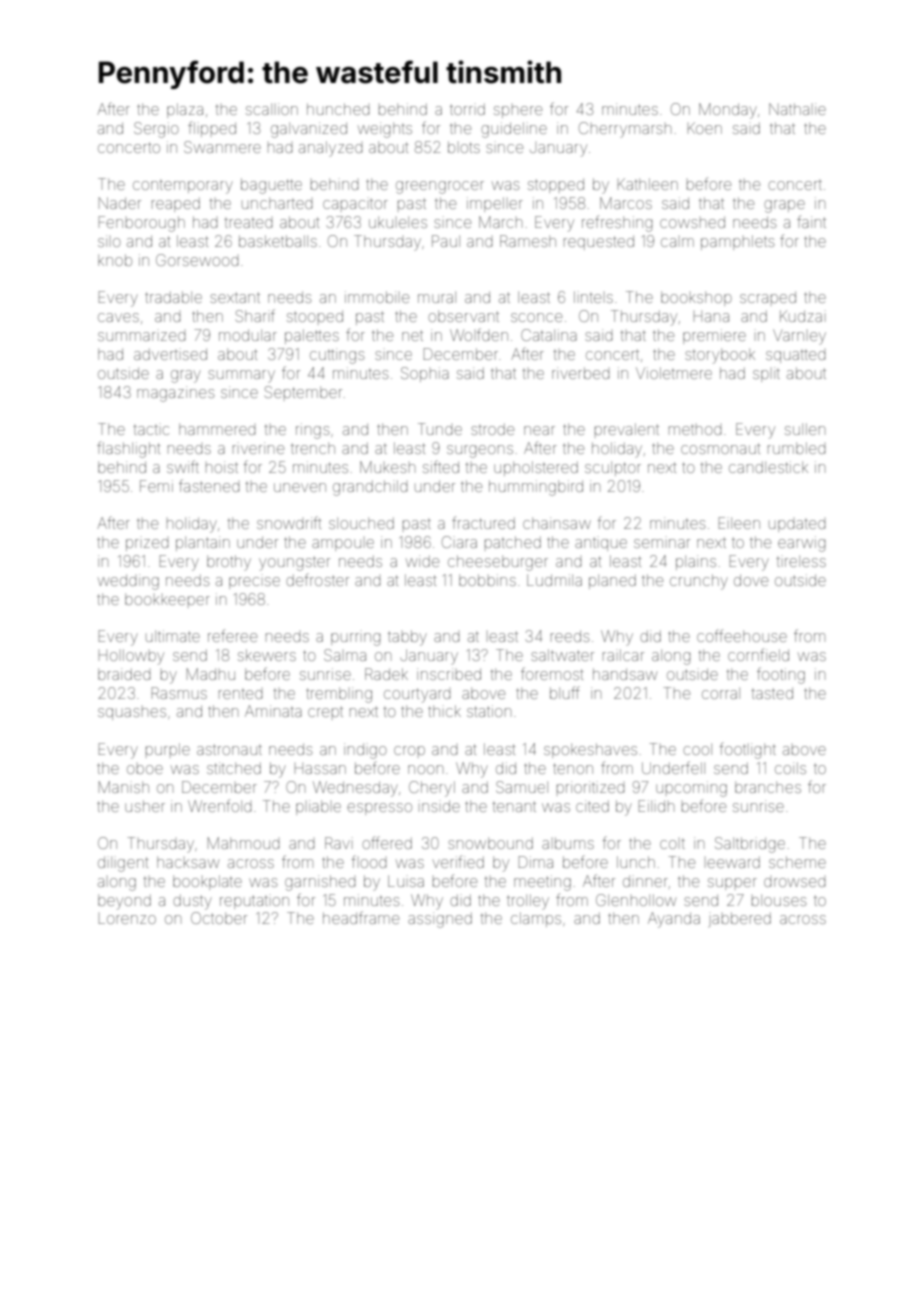  I want to click on Nathalie, so click(797, 109).
